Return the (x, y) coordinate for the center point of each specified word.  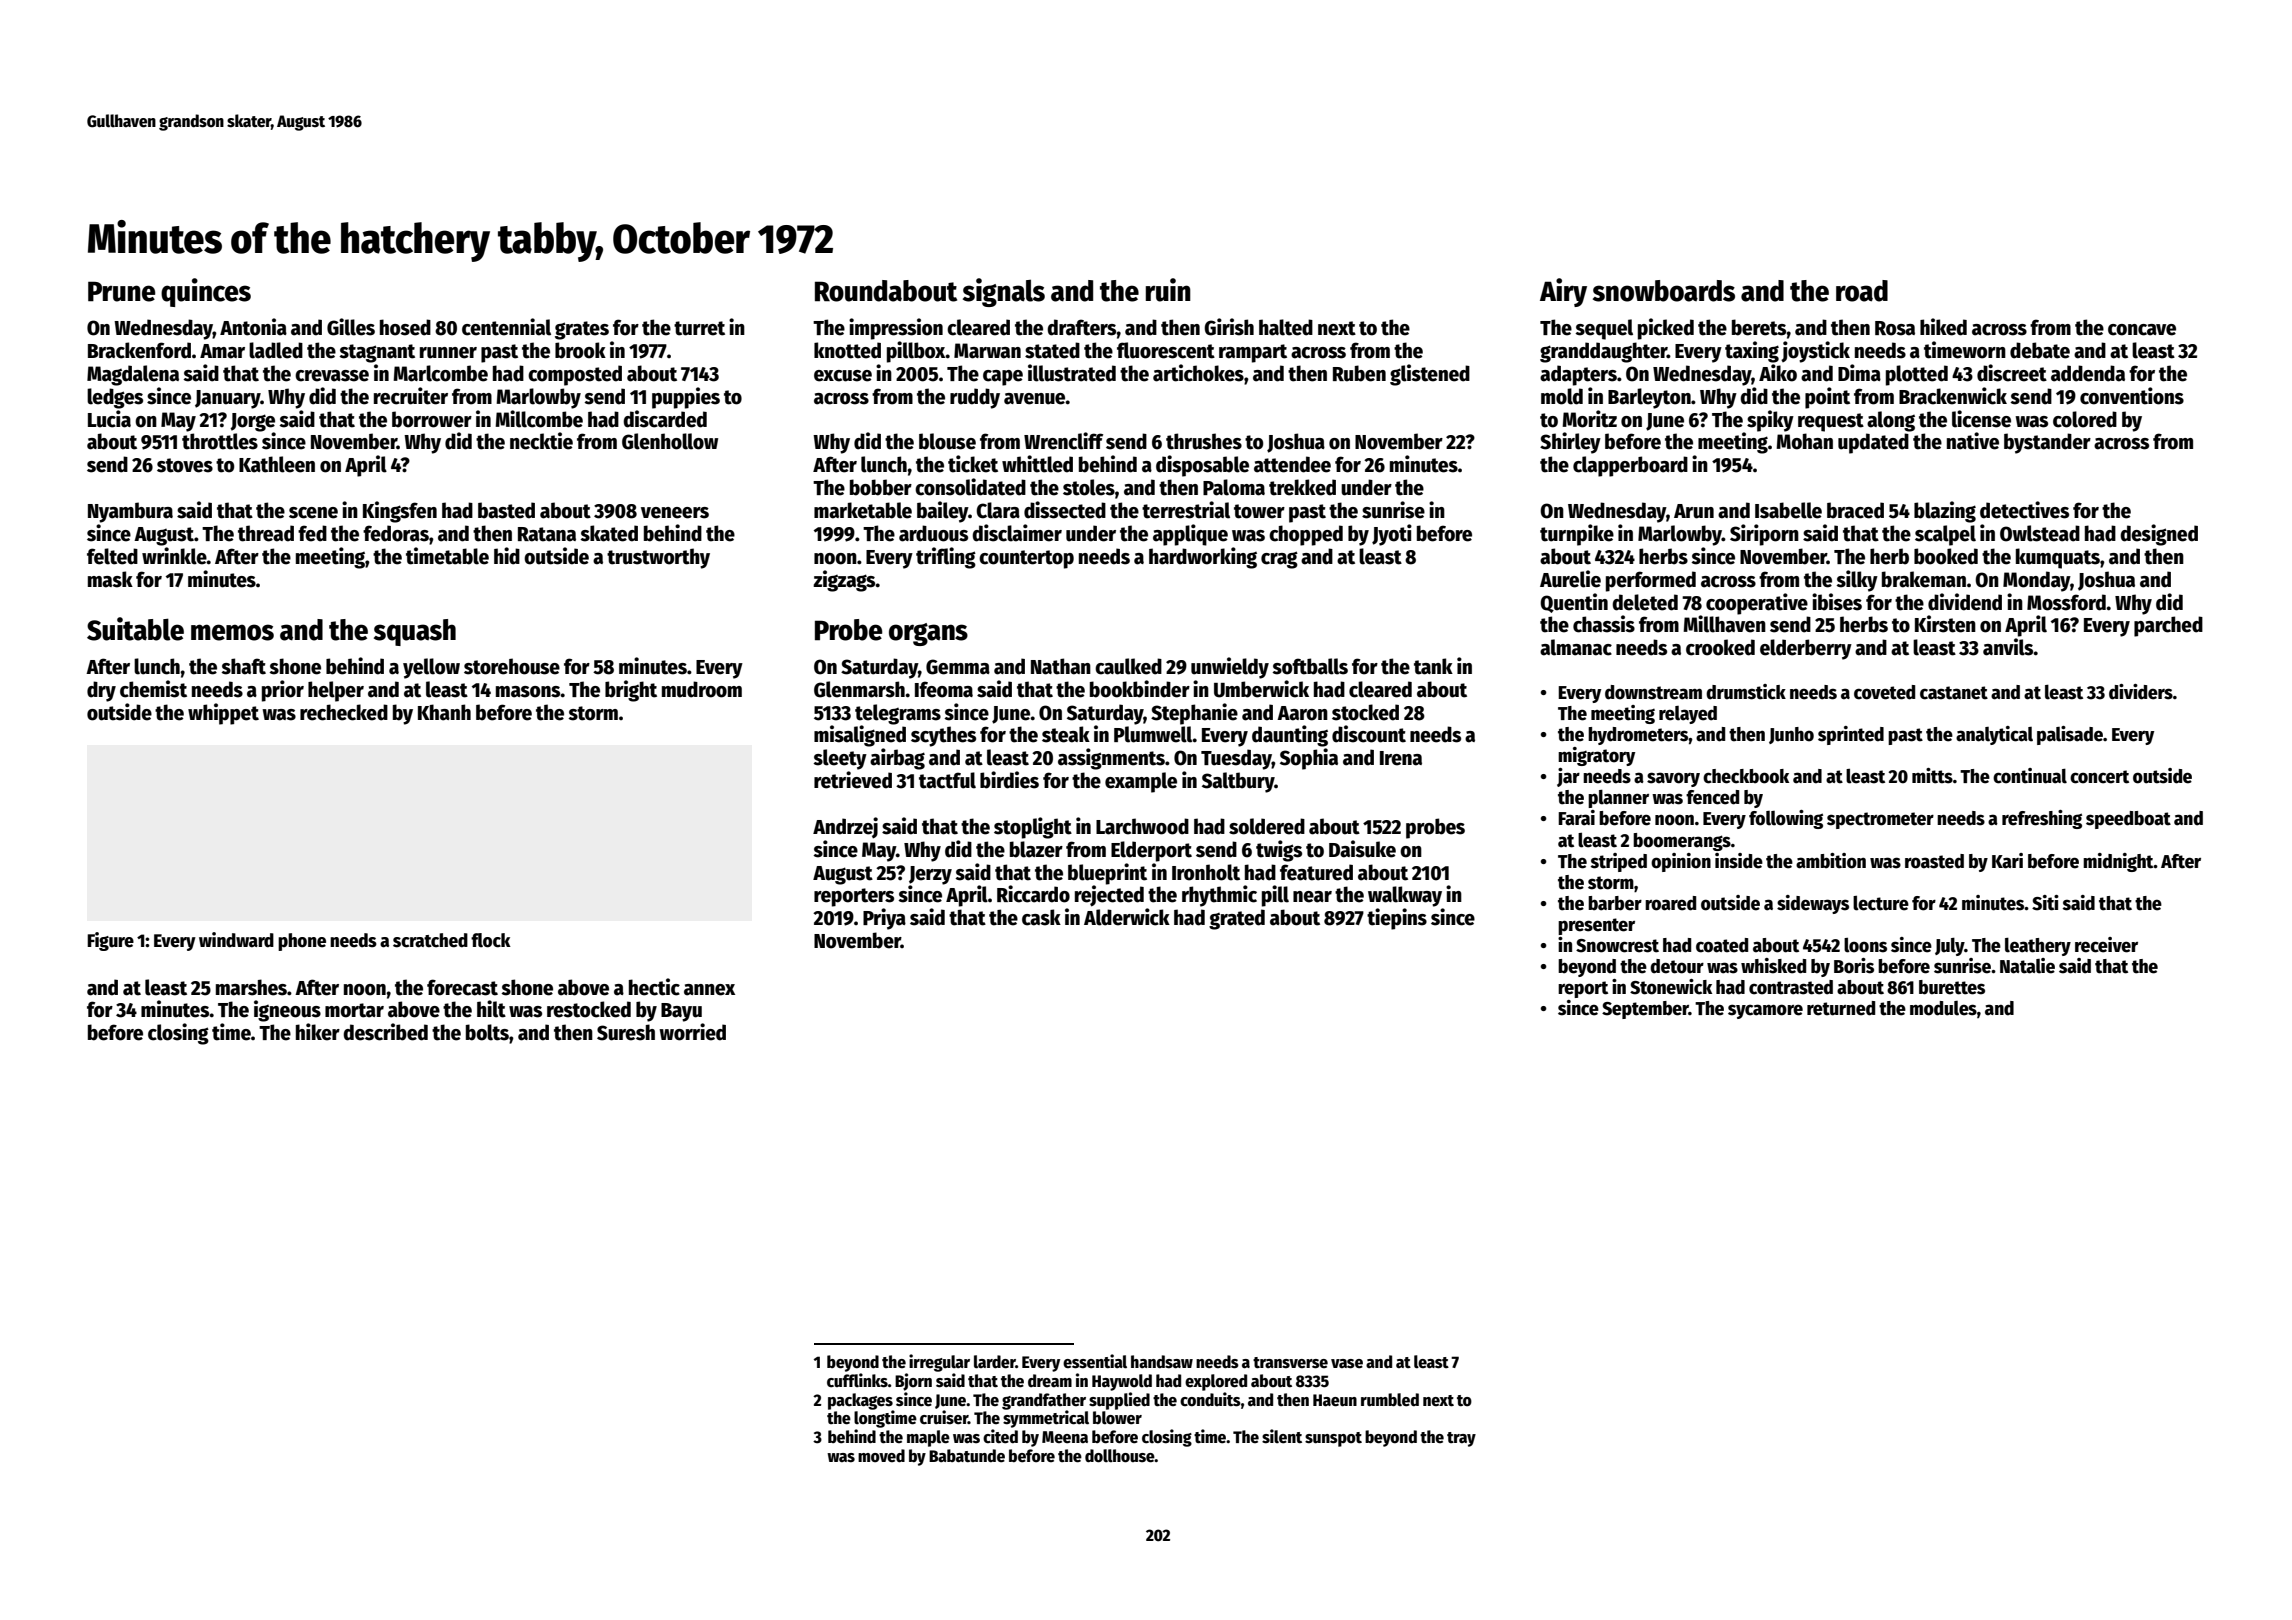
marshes (251, 987)
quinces (206, 292)
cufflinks (857, 1380)
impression (896, 329)
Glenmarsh (859, 689)
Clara (998, 510)
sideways (1813, 904)
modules (1943, 1008)
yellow (431, 668)
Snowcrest (1617, 946)
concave (2142, 330)
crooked (1720, 647)
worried (692, 1032)
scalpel (1945, 535)
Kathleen (277, 464)
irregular (939, 1363)
